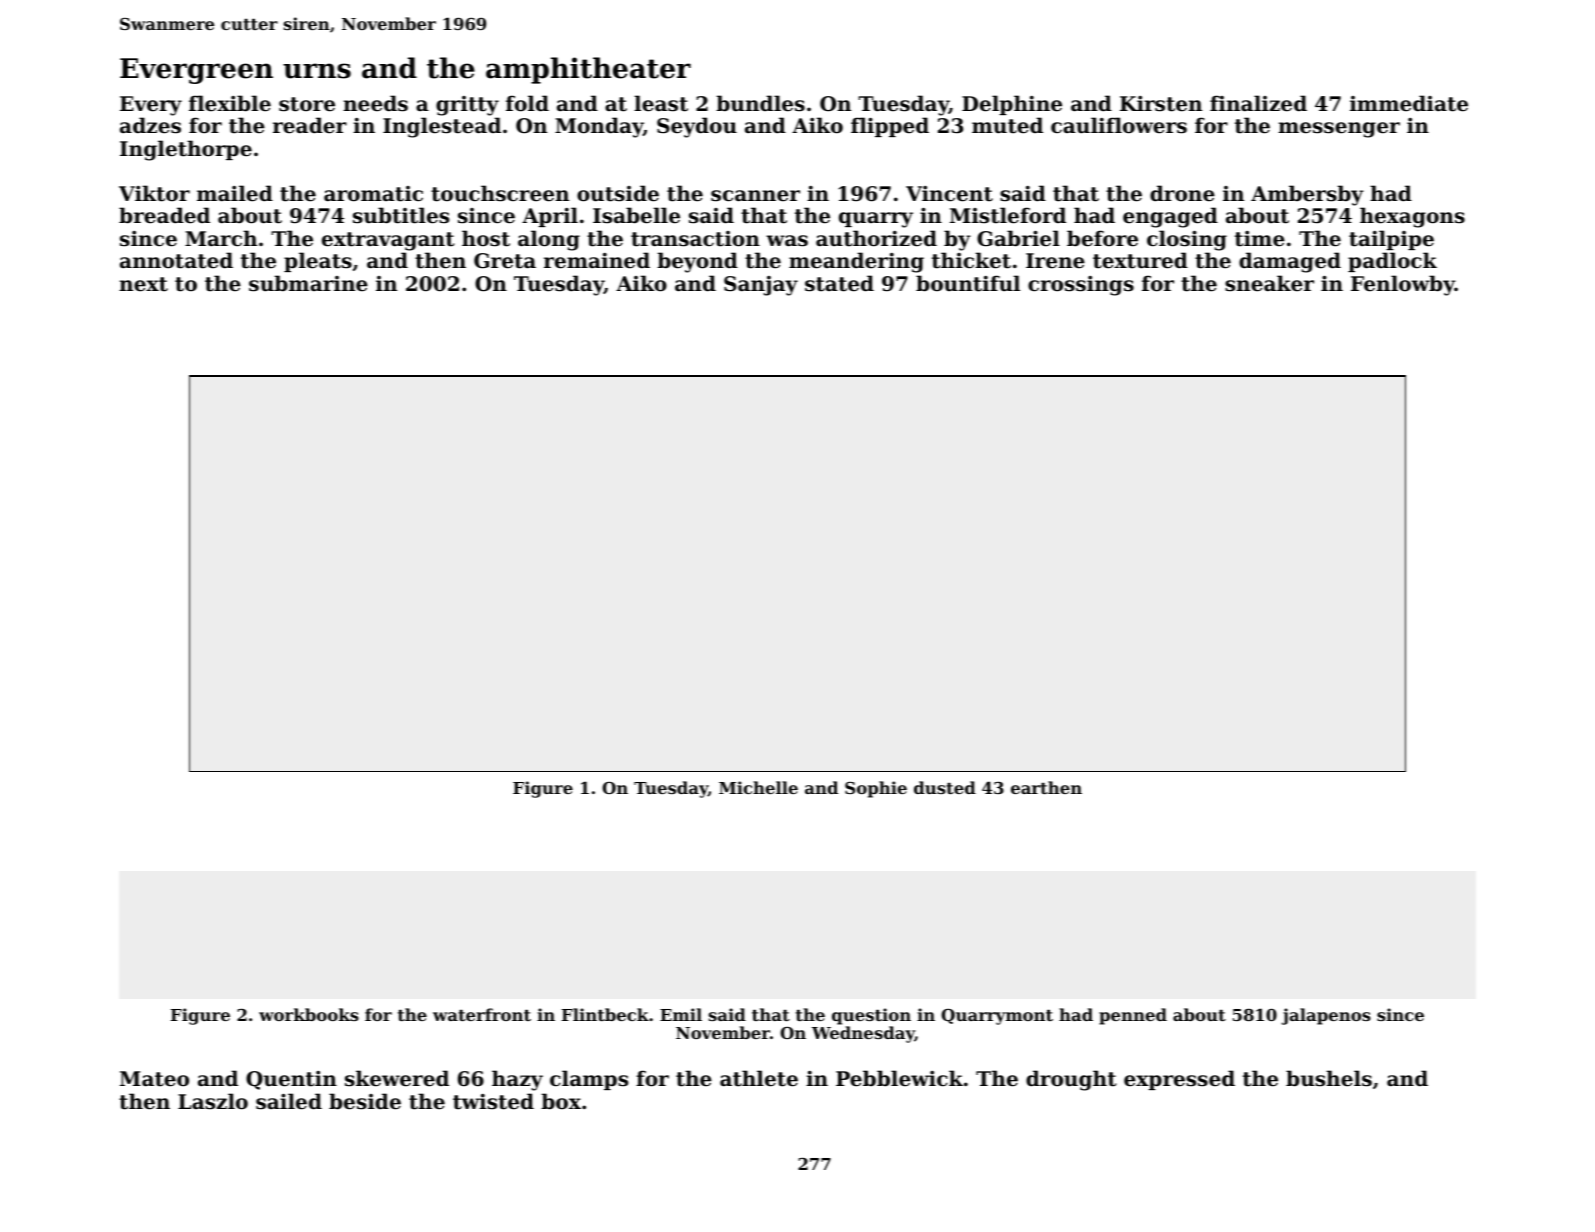 The height and width of the screenshot is (1232, 1595). I want to click on waterfront, so click(482, 1014).
